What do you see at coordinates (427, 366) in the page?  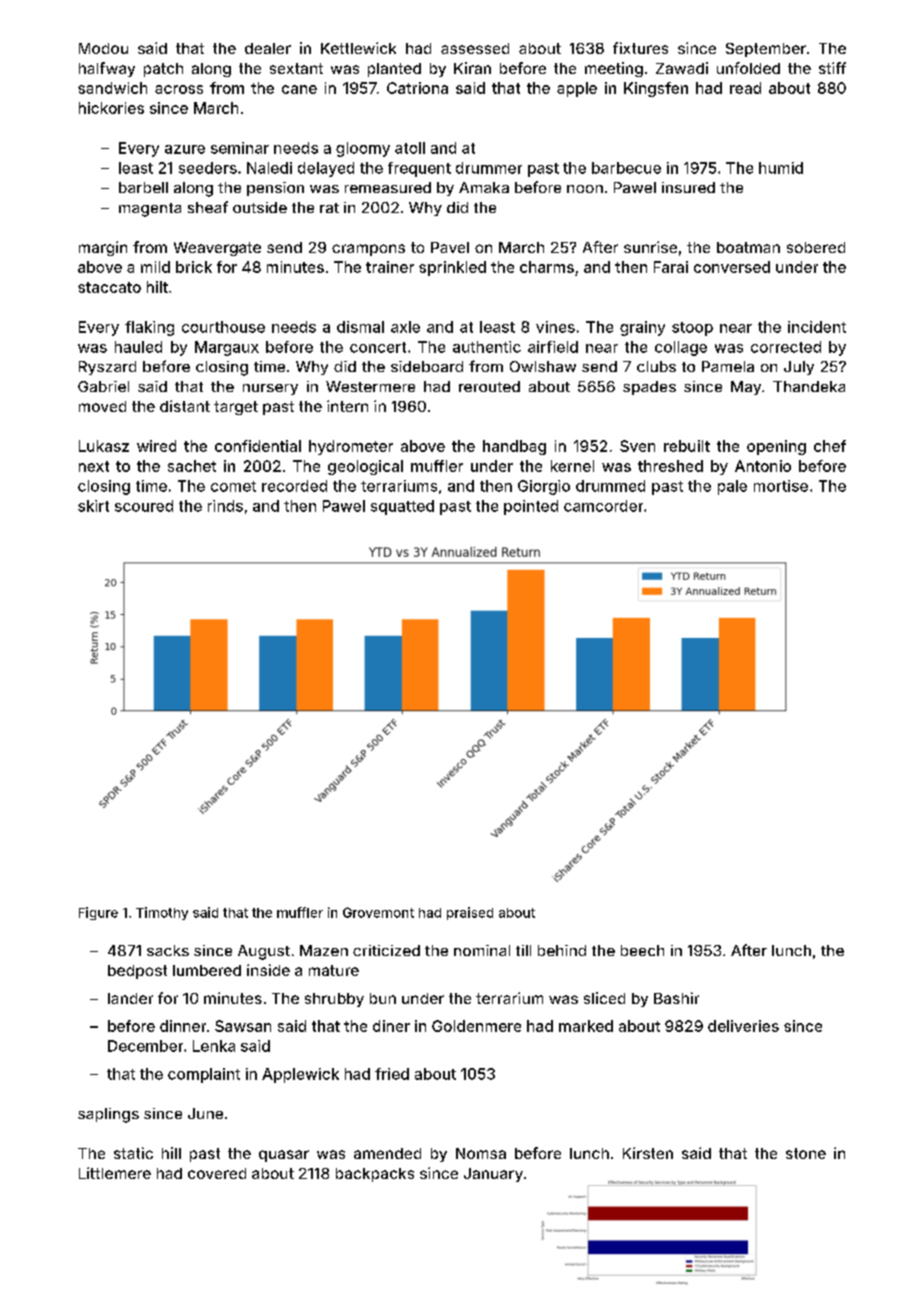 I see `sideboard` at bounding box center [427, 366].
